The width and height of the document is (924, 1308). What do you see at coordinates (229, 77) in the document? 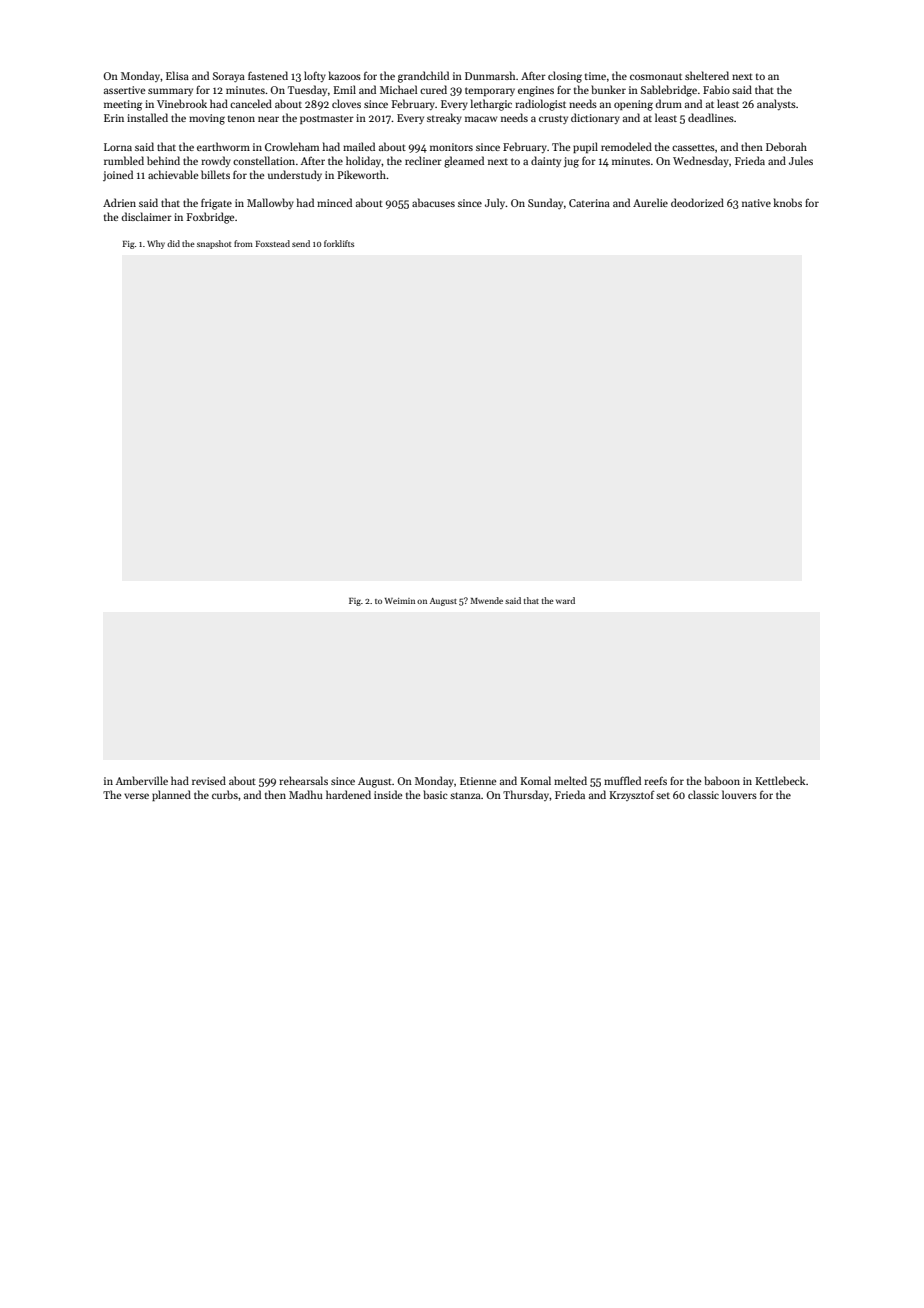
I see `Soraya` at bounding box center [229, 77].
